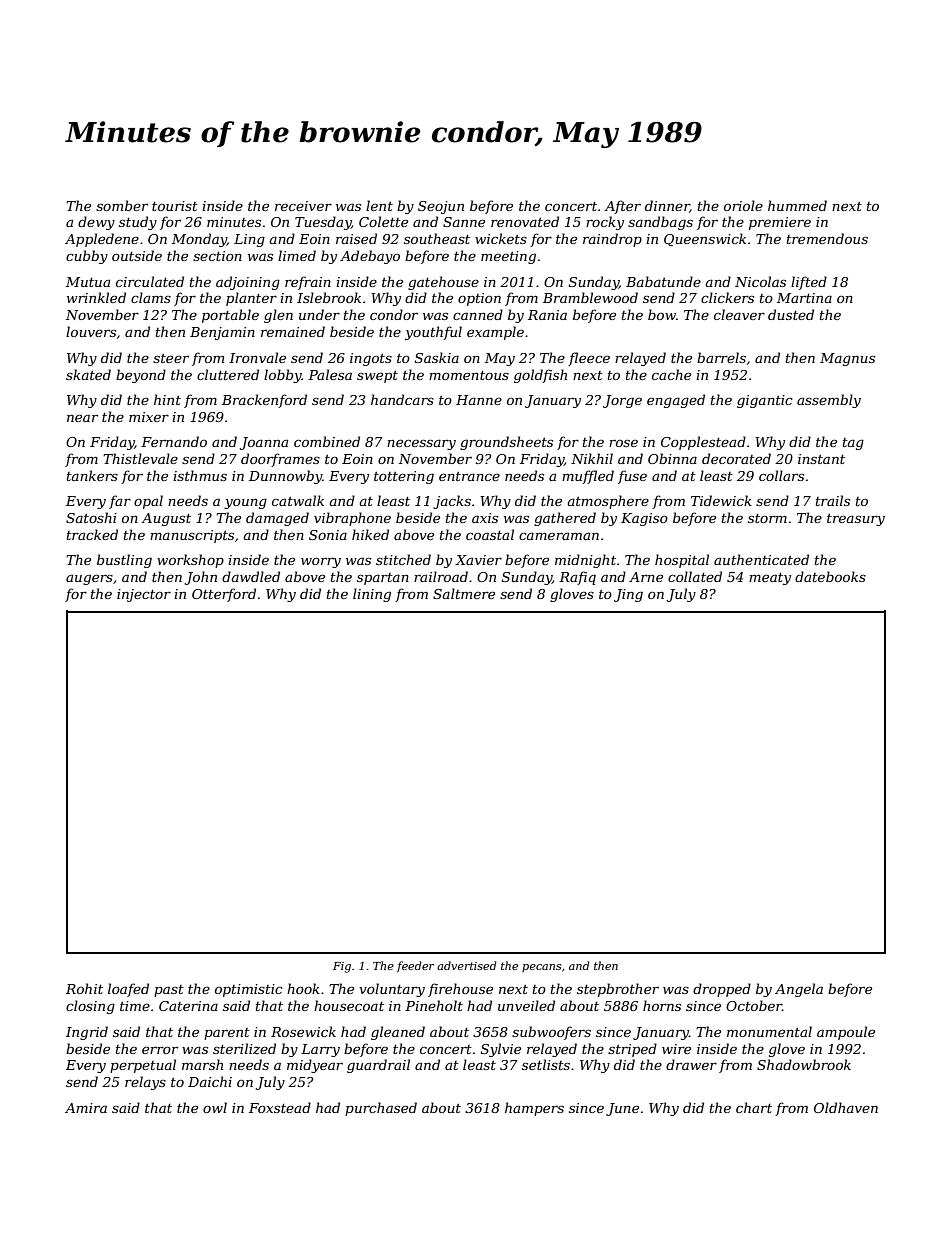 The width and height of the image is (952, 1233). I want to click on Jing, so click(628, 595).
